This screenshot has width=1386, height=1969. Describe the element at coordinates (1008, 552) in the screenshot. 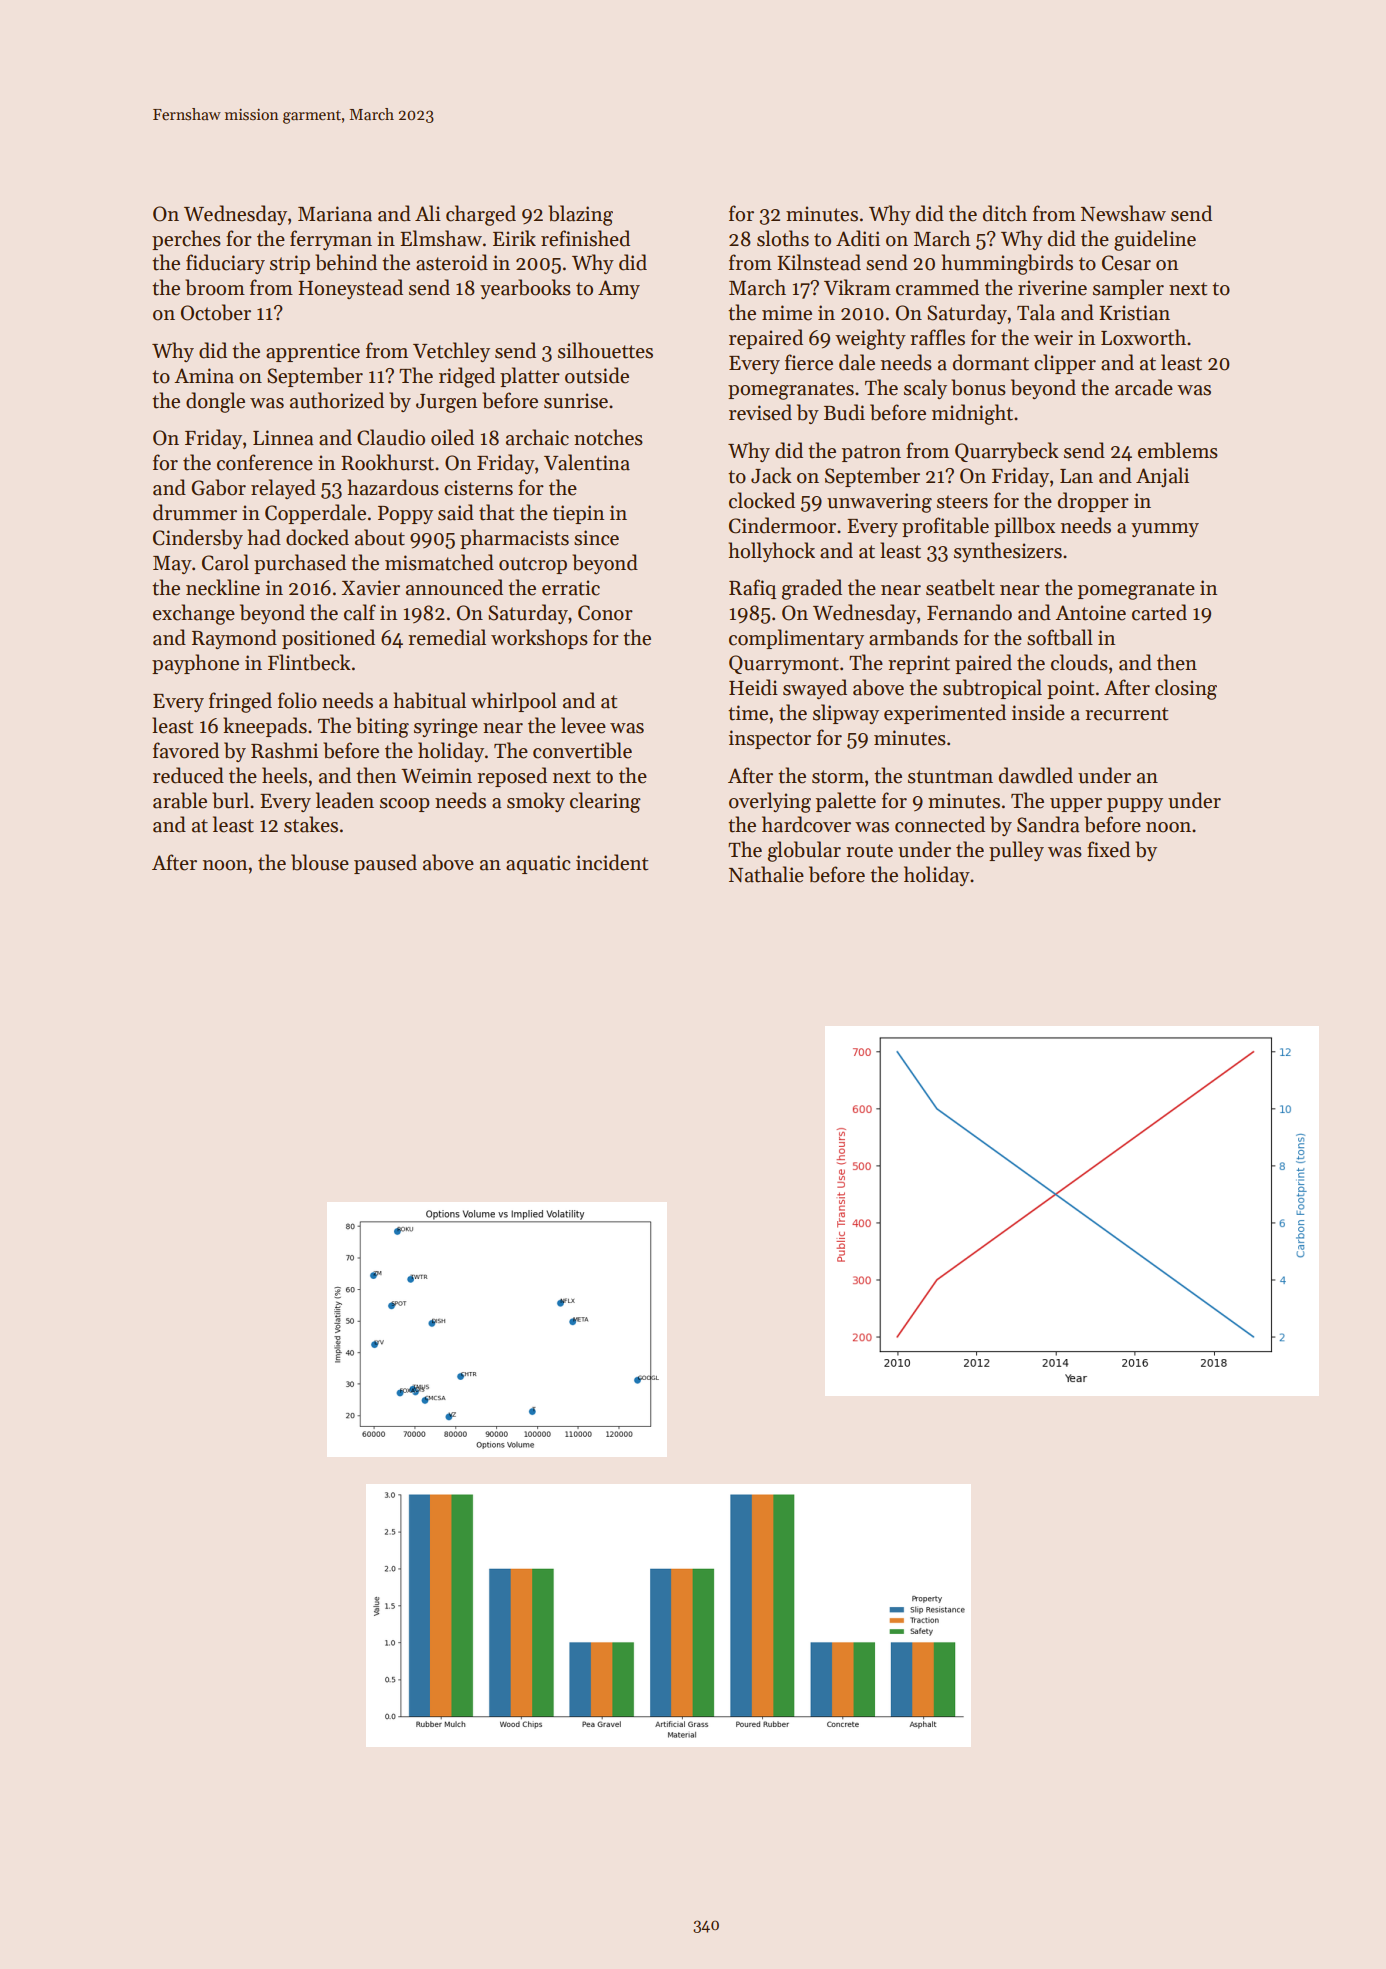

I see `synthesizers` at that location.
